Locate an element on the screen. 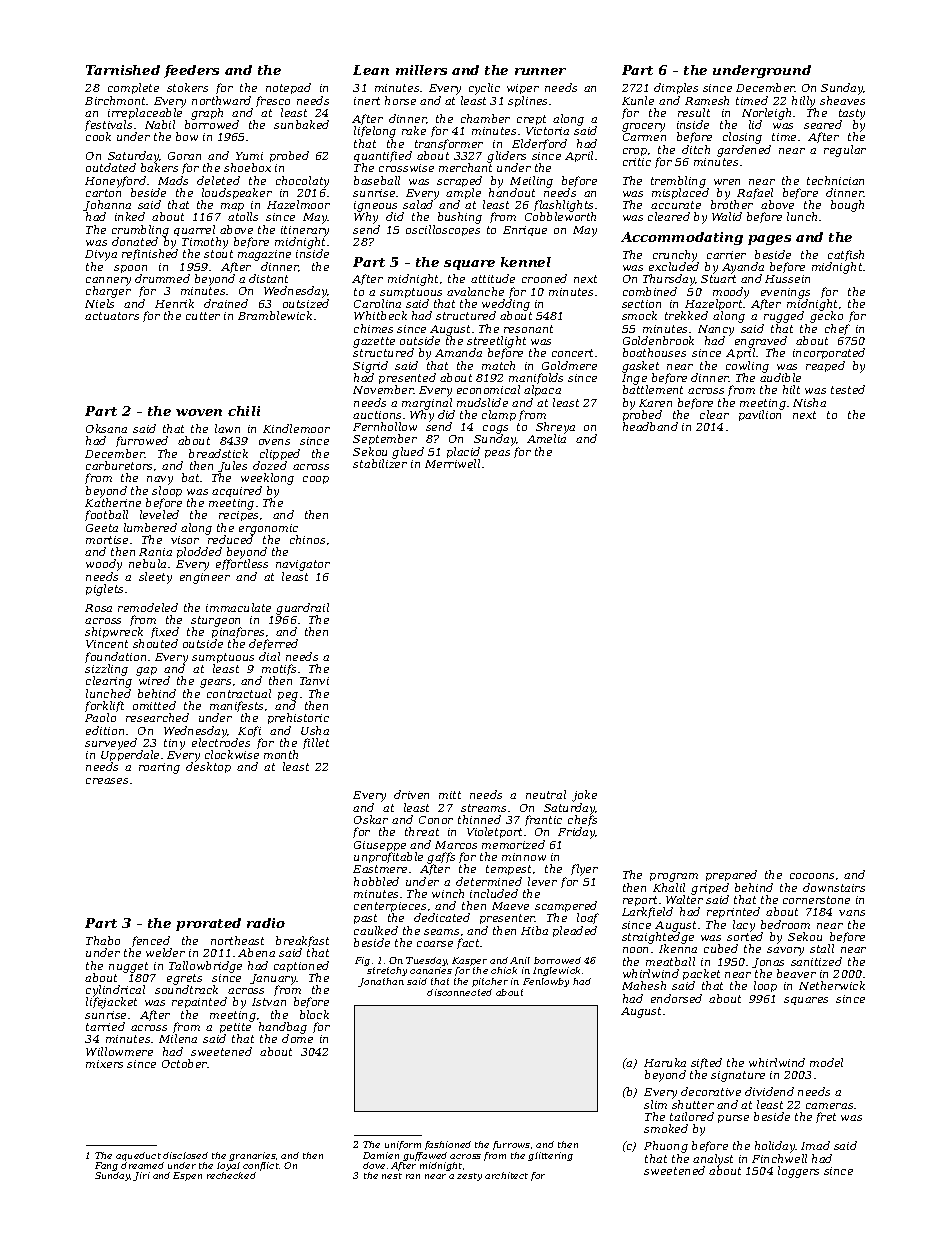 Image resolution: width=952 pixels, height=1233 pixels. mixers is located at coordinates (104, 1064).
